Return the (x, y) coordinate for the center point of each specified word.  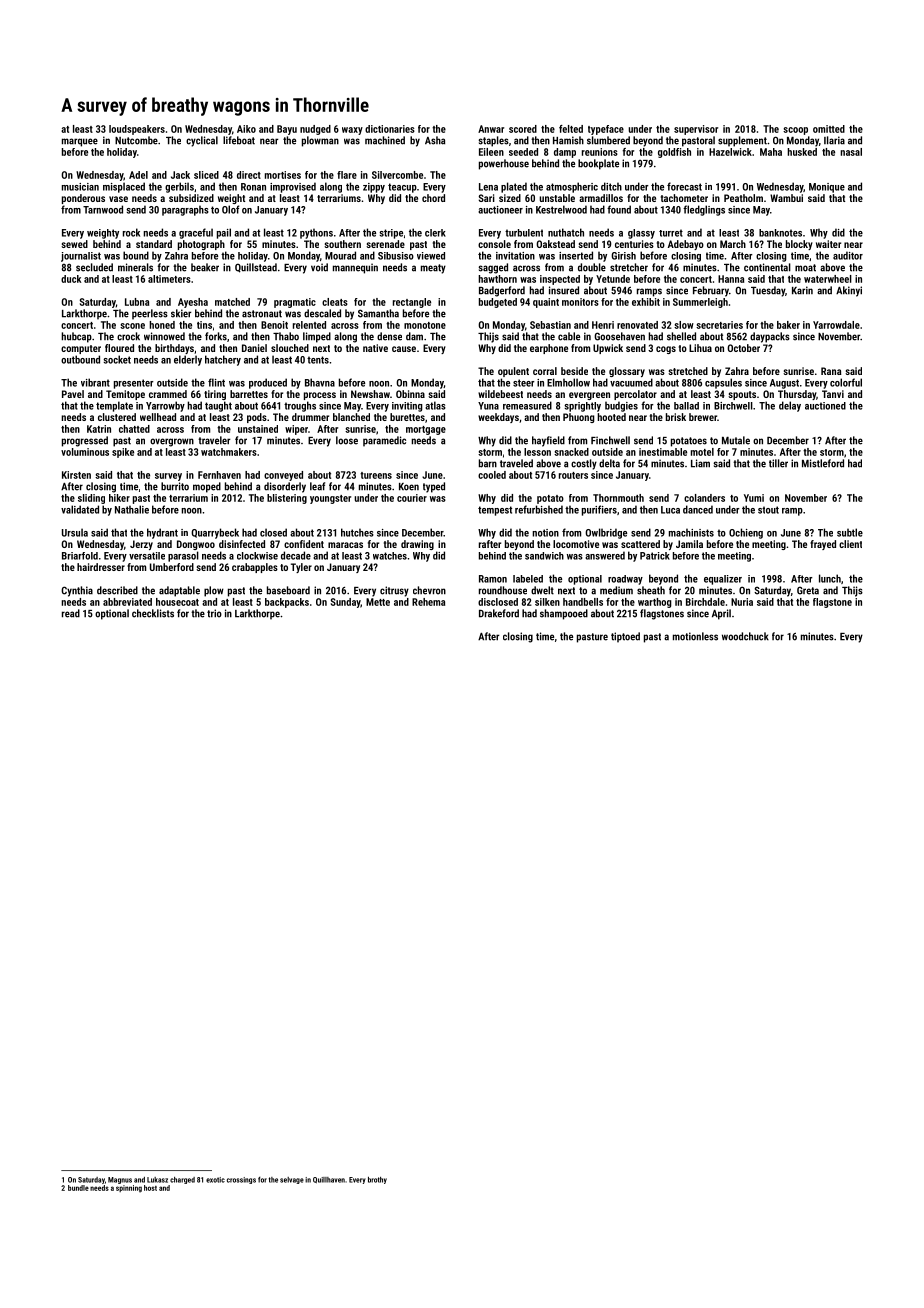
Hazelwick (730, 152)
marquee (80, 142)
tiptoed (625, 637)
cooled (492, 475)
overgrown (172, 442)
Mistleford (823, 463)
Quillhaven (329, 1180)
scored (523, 129)
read (71, 613)
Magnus (120, 1180)
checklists (153, 613)
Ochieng (746, 533)
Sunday (346, 603)
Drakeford (499, 613)
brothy (377, 1180)
